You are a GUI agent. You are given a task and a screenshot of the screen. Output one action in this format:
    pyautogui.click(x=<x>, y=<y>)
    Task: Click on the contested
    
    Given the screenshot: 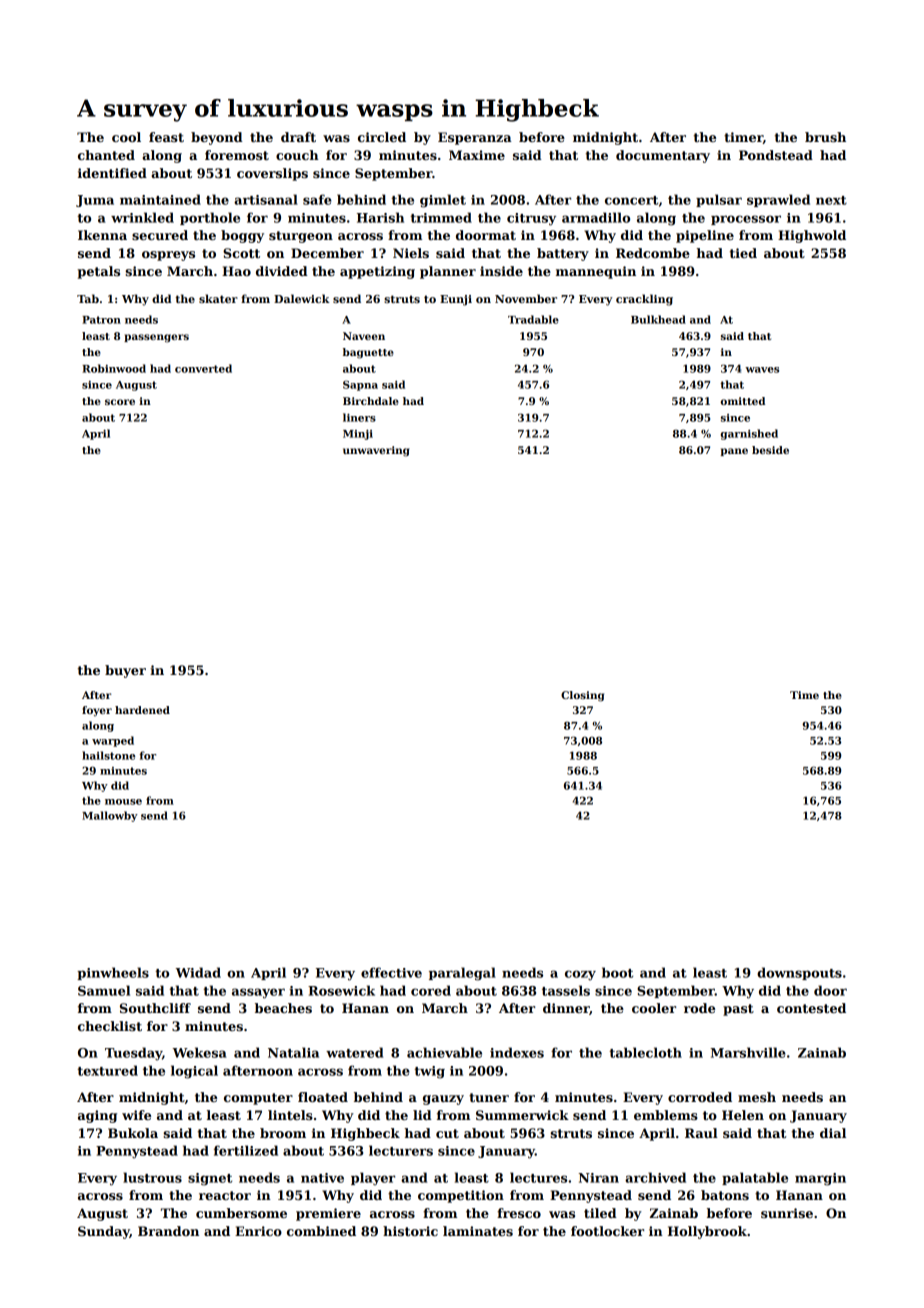 What is the action you would take?
    pyautogui.click(x=811, y=1008)
